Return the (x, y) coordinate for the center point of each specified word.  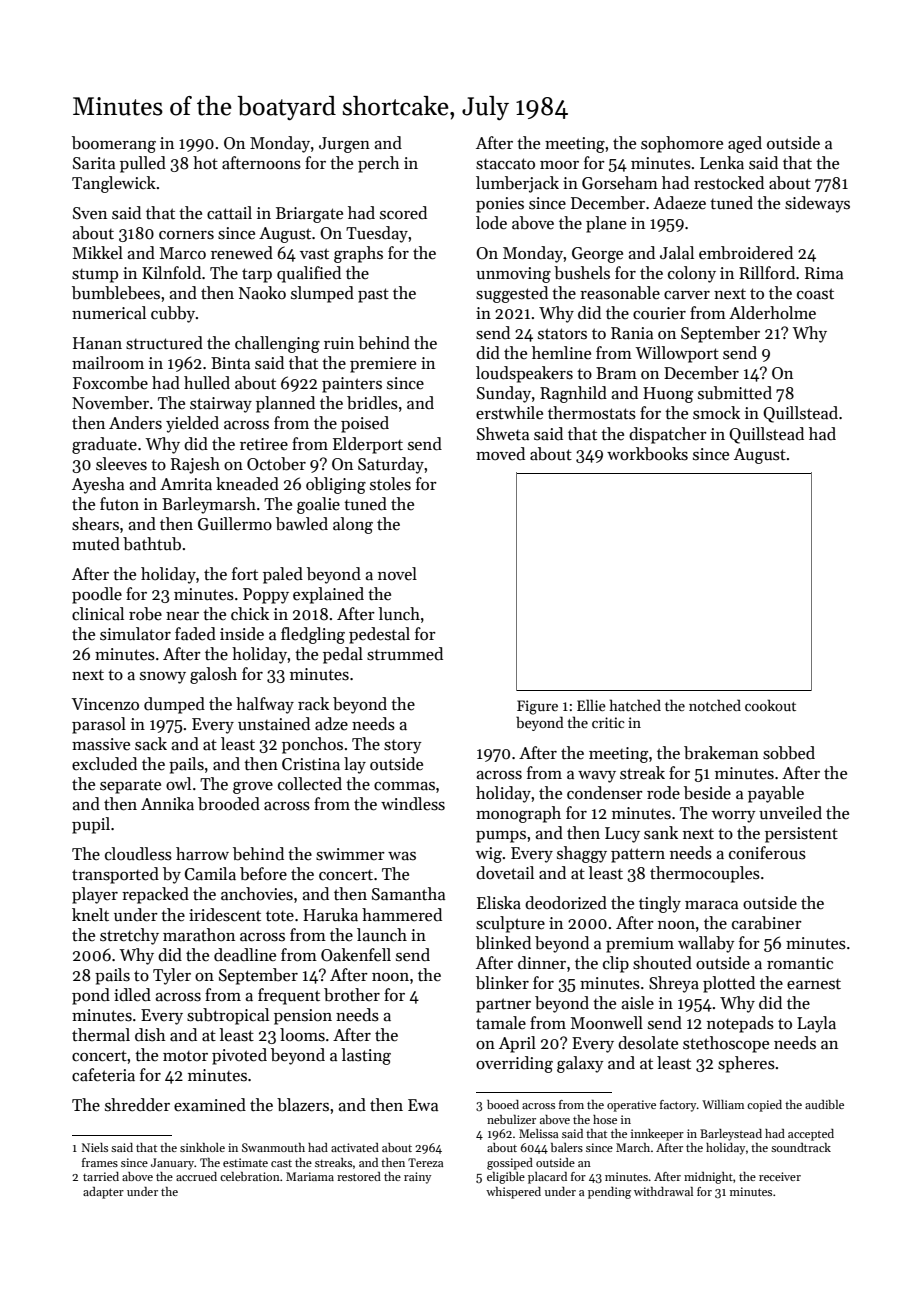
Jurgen (344, 145)
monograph (518, 814)
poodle (97, 595)
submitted (735, 393)
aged (745, 144)
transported (115, 875)
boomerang (114, 144)
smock (716, 413)
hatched (635, 705)
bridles (372, 403)
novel (397, 574)
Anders (135, 423)
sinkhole (202, 1147)
